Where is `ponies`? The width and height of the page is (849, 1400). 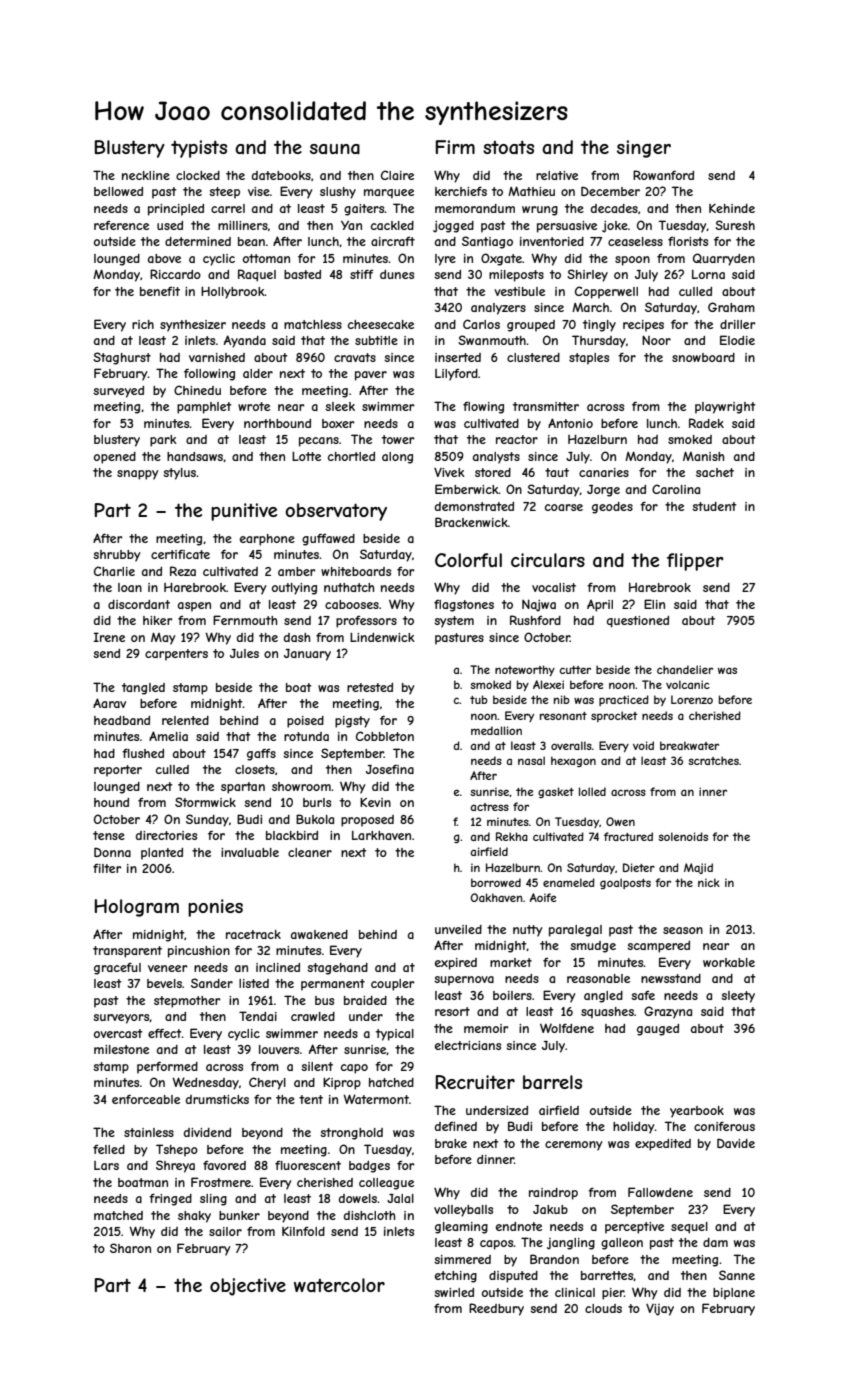
ponies is located at coordinates (215, 908).
